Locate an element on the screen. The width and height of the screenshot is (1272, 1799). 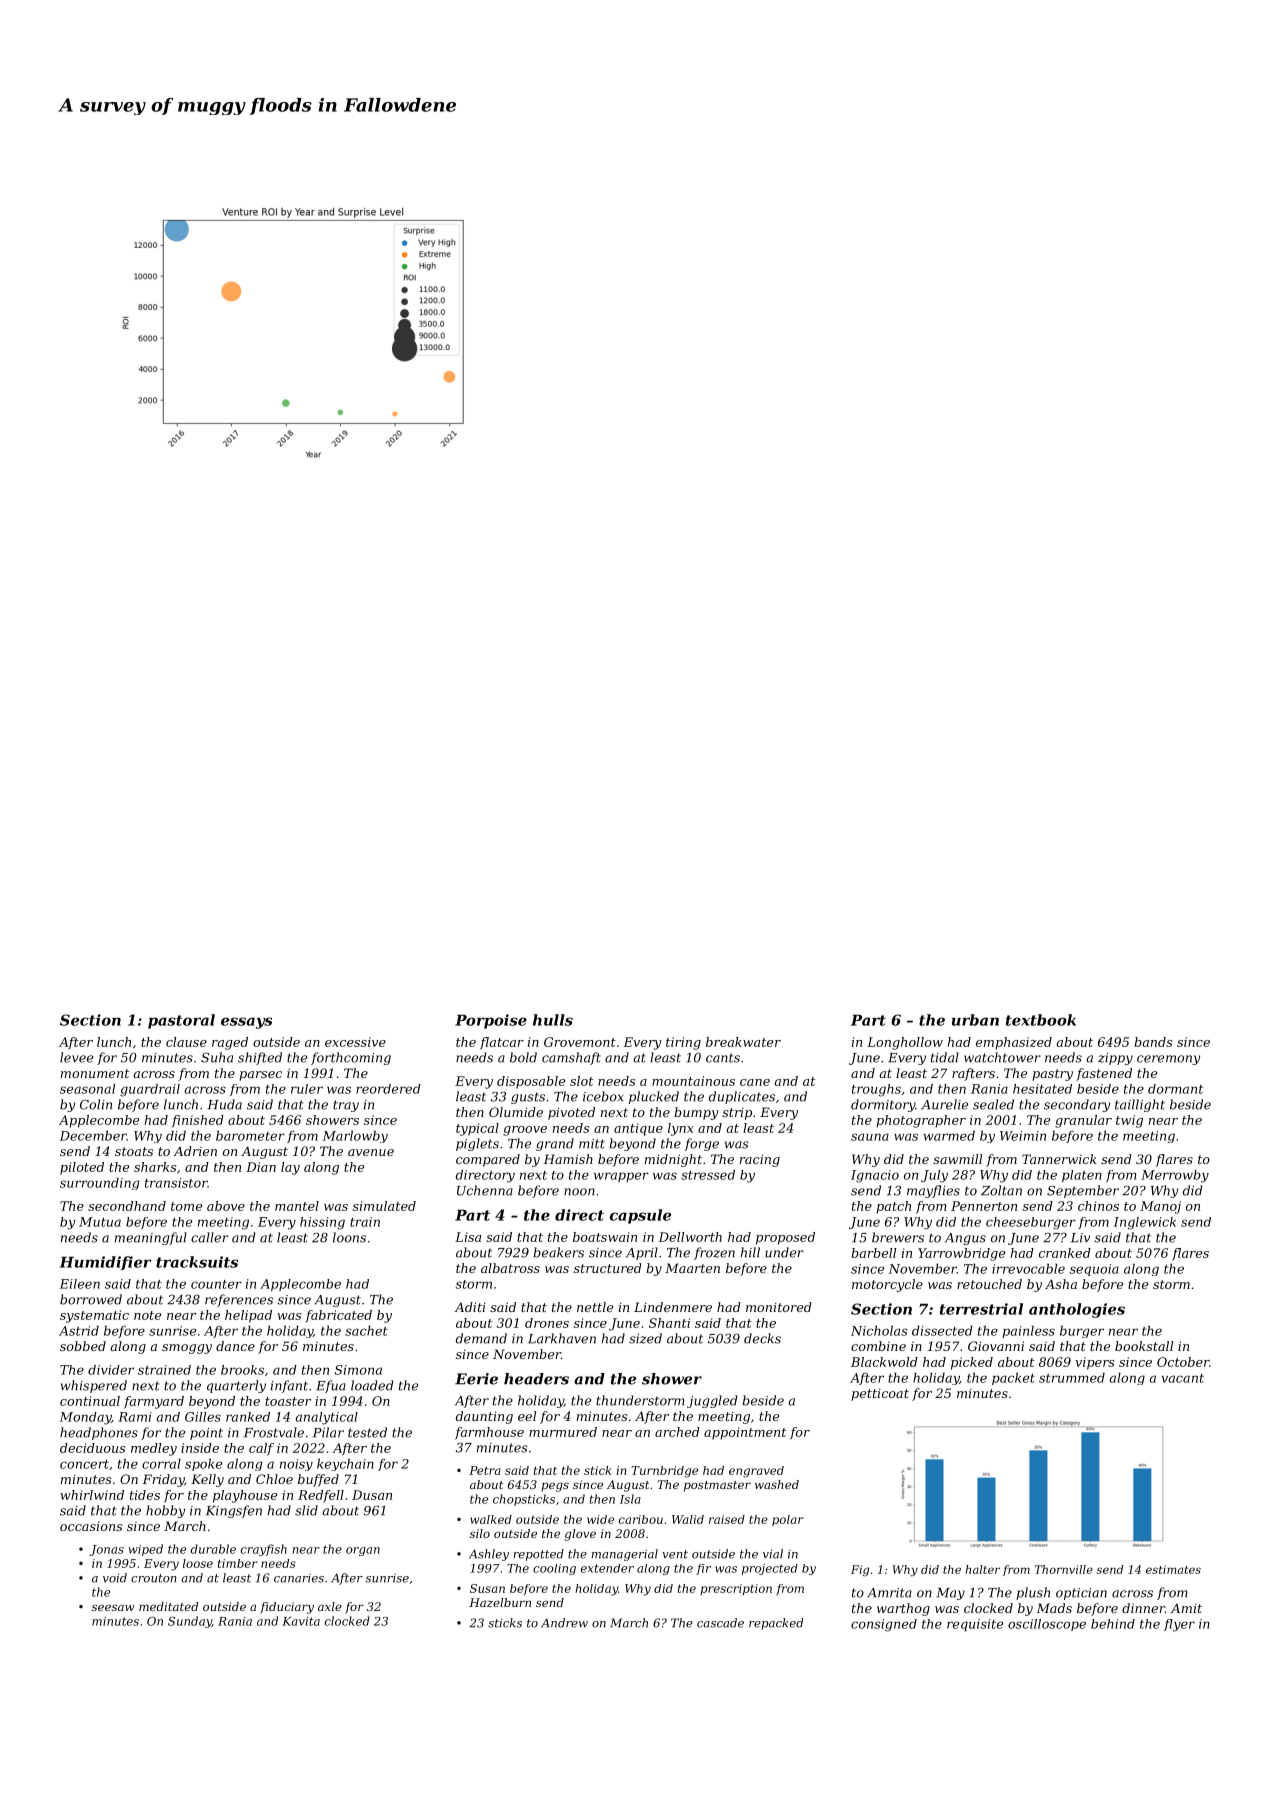
walked is located at coordinates (491, 1519).
